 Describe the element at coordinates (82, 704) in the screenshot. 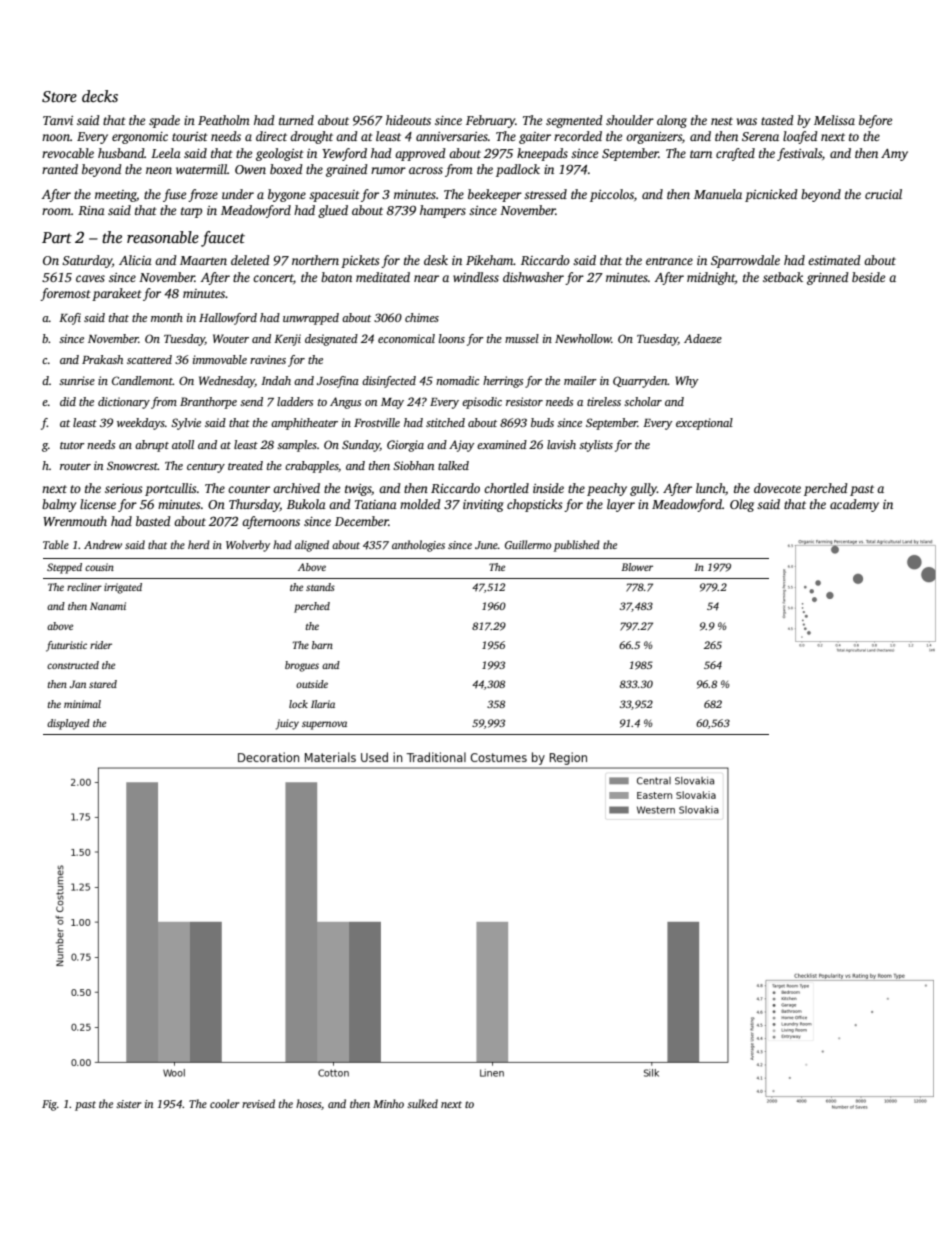

I see `minimal` at that location.
